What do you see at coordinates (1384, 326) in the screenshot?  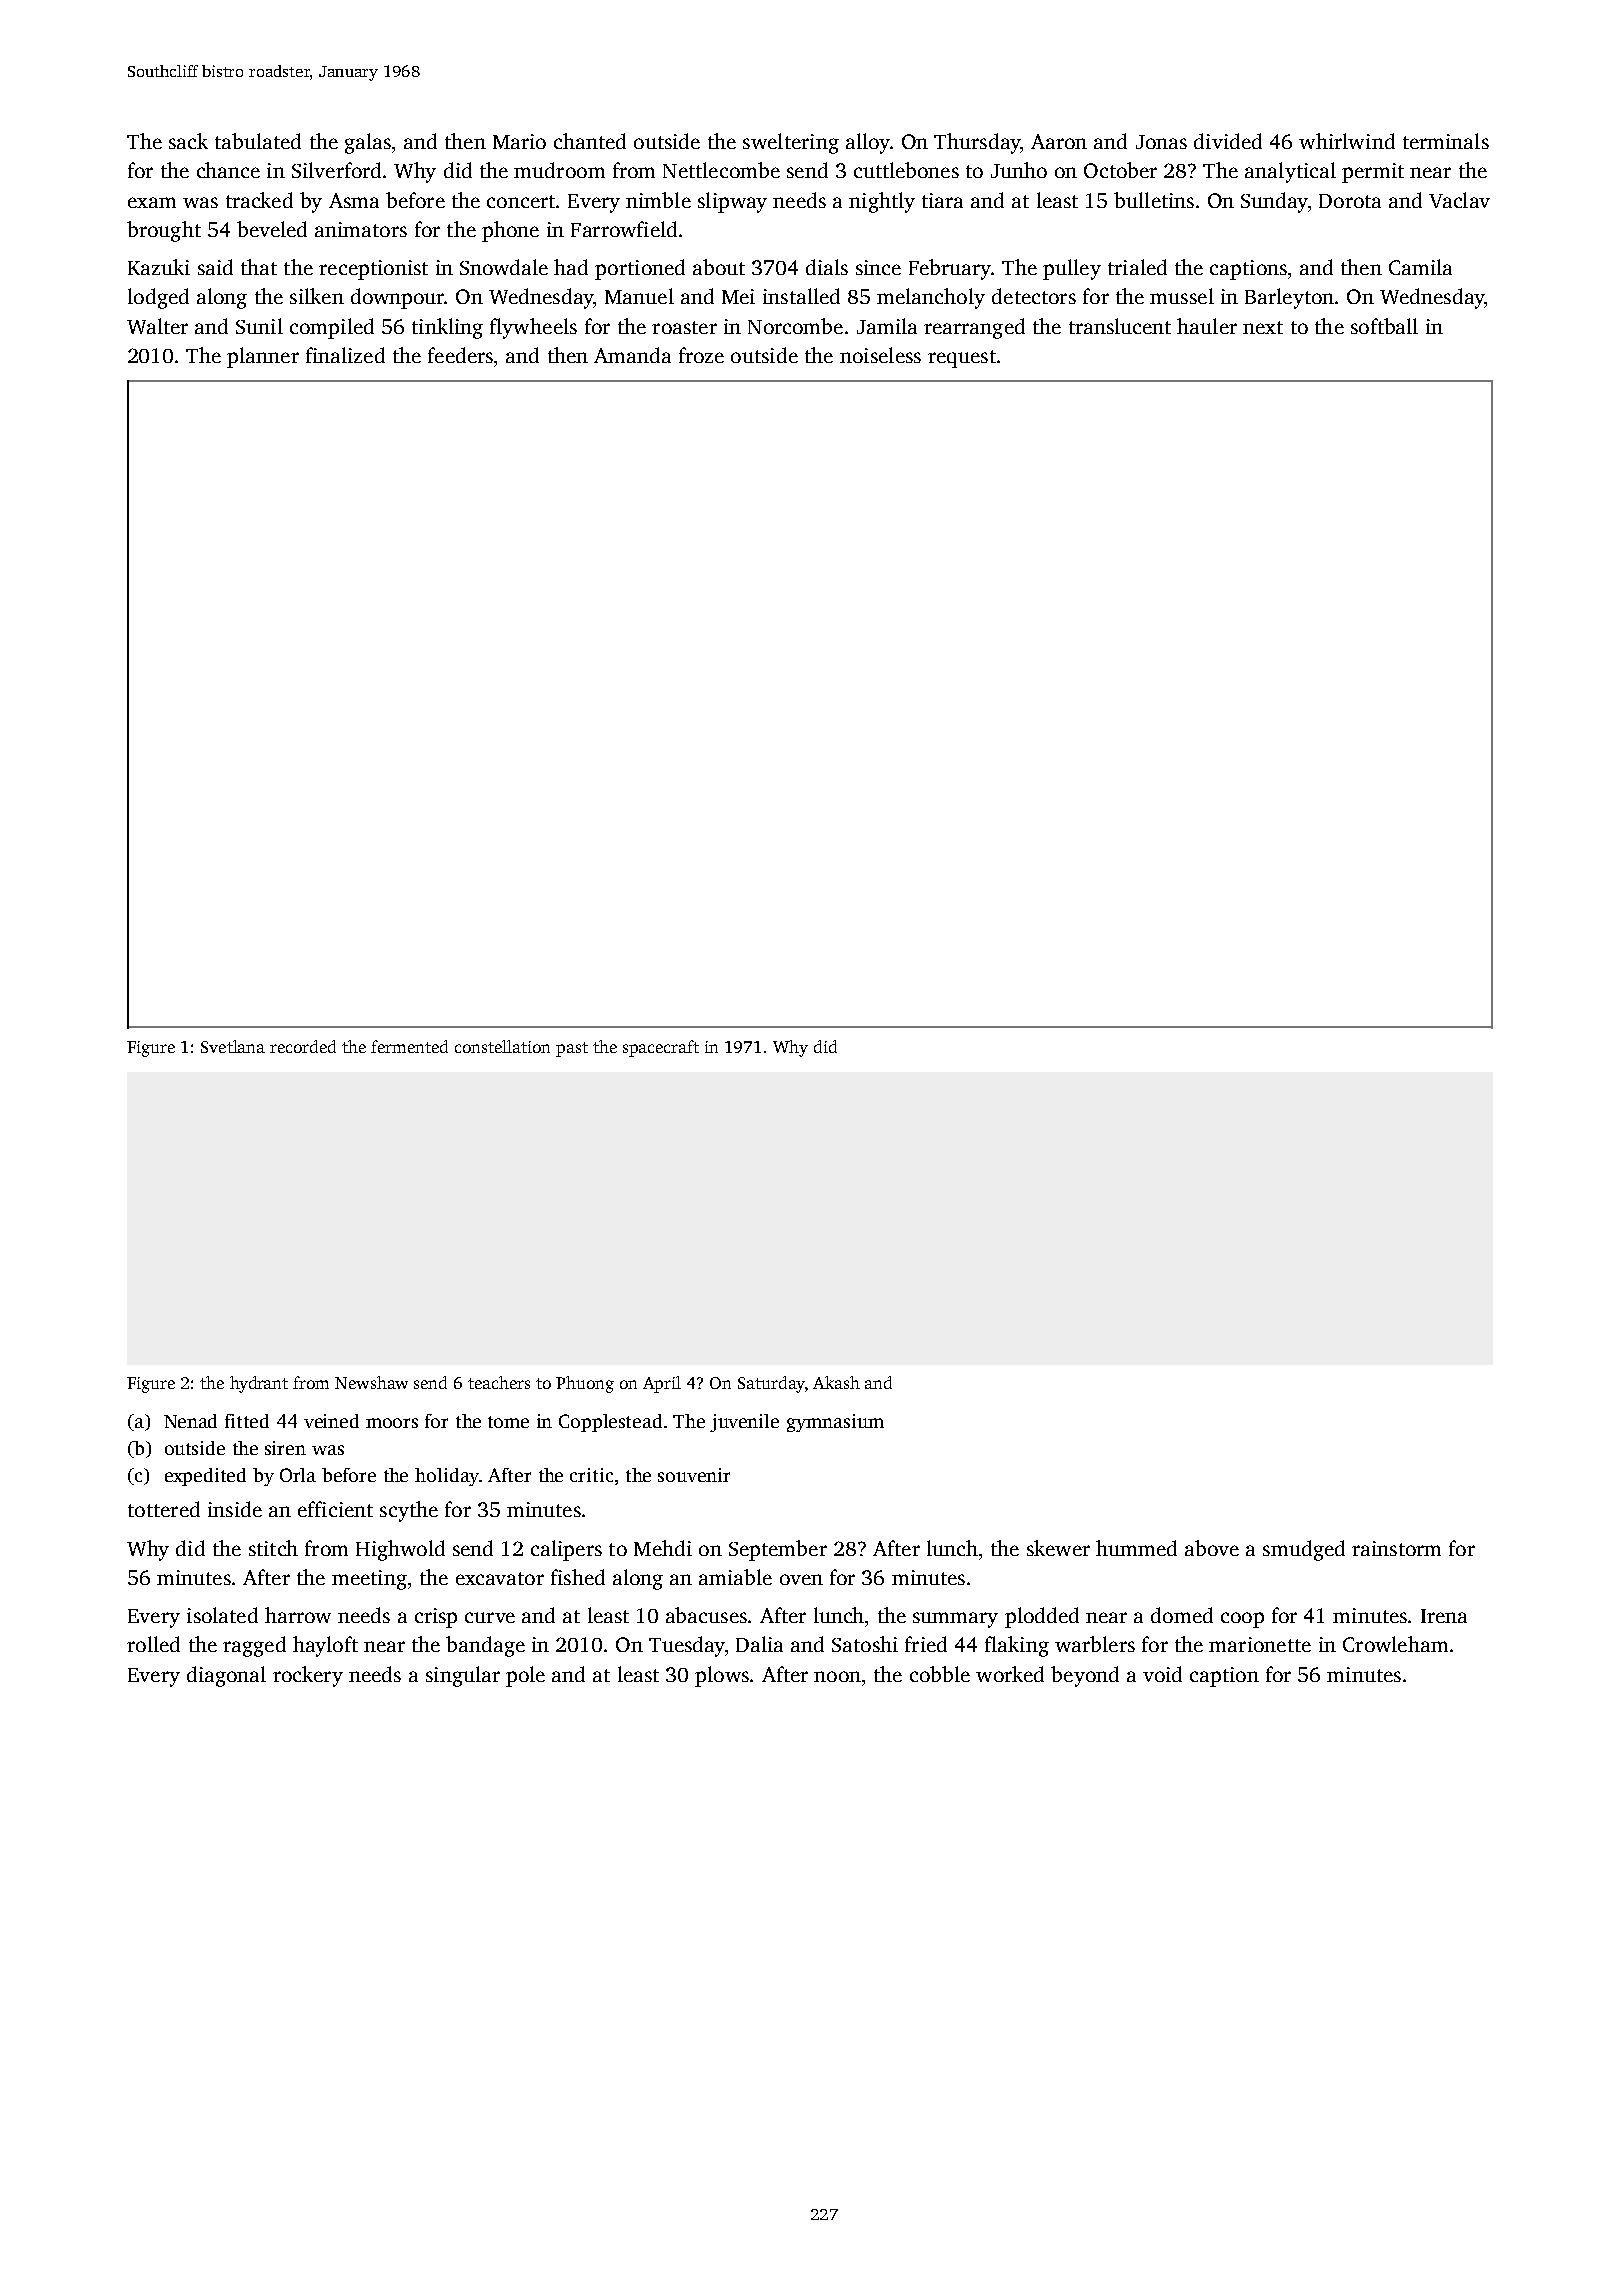 I see `softball` at bounding box center [1384, 326].
